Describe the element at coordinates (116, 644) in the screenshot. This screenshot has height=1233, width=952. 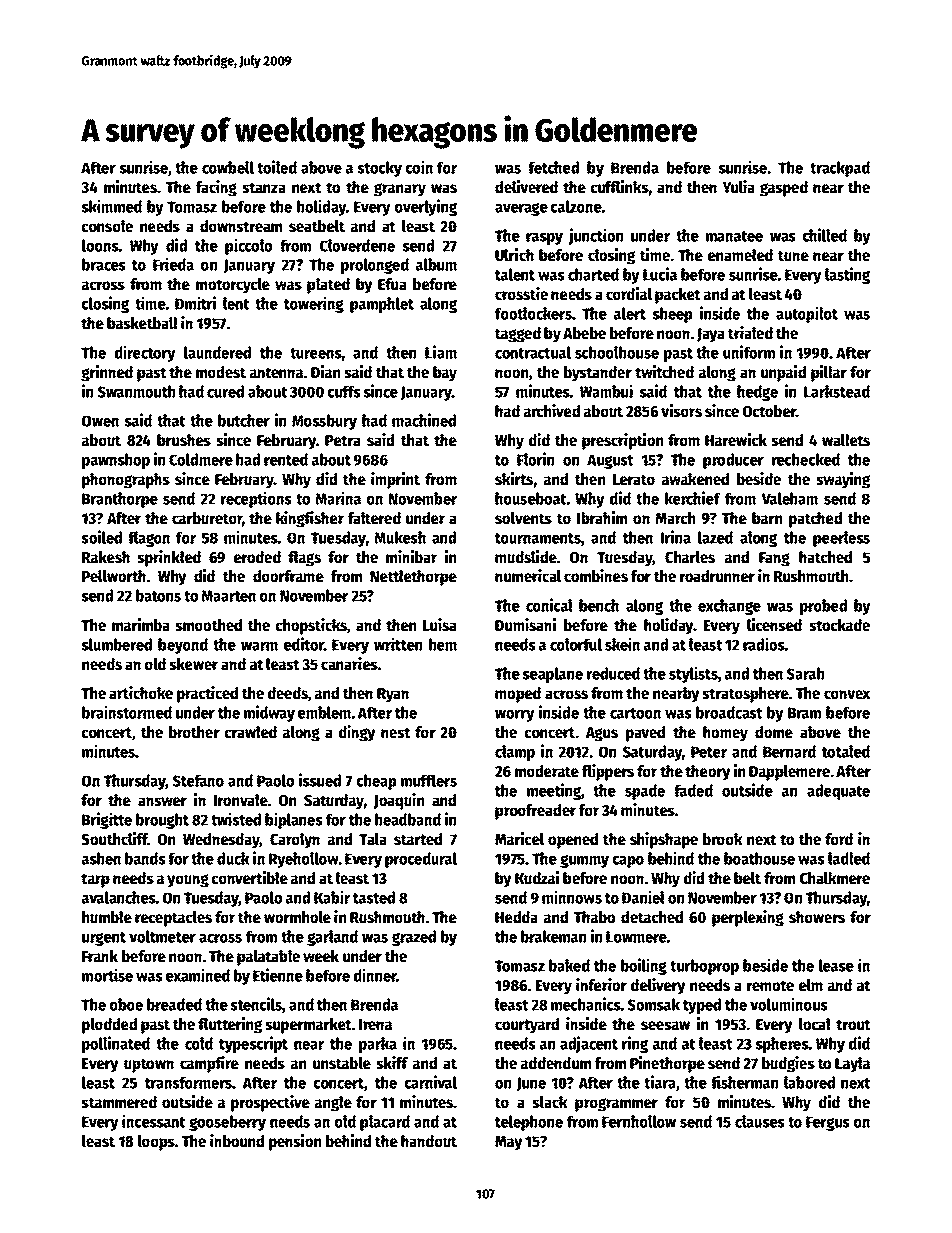
I see `slumbered` at that location.
